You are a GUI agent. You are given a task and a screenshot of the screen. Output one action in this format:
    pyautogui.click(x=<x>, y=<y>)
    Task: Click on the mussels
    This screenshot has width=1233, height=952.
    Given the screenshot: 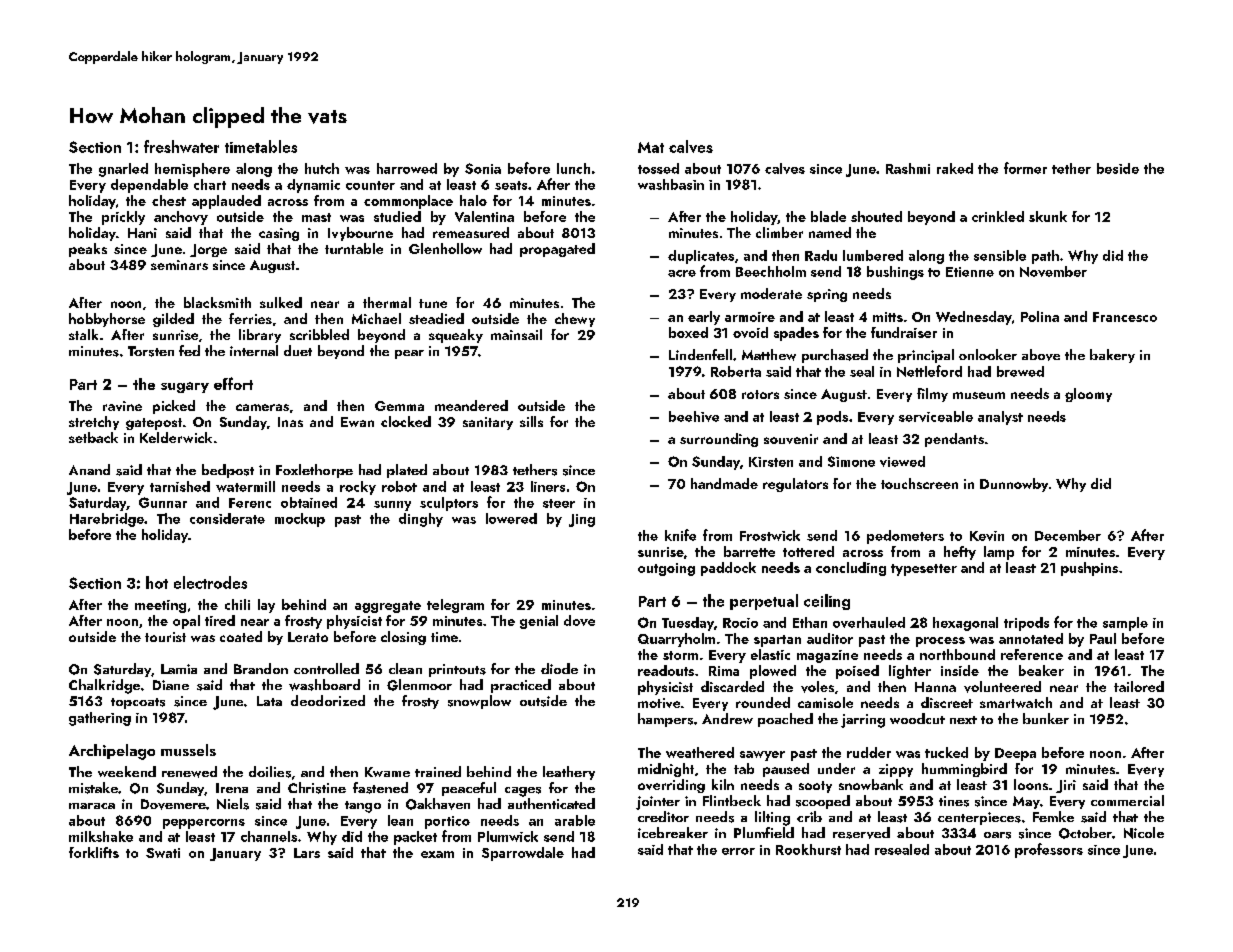 What is the action you would take?
    pyautogui.click(x=188, y=750)
